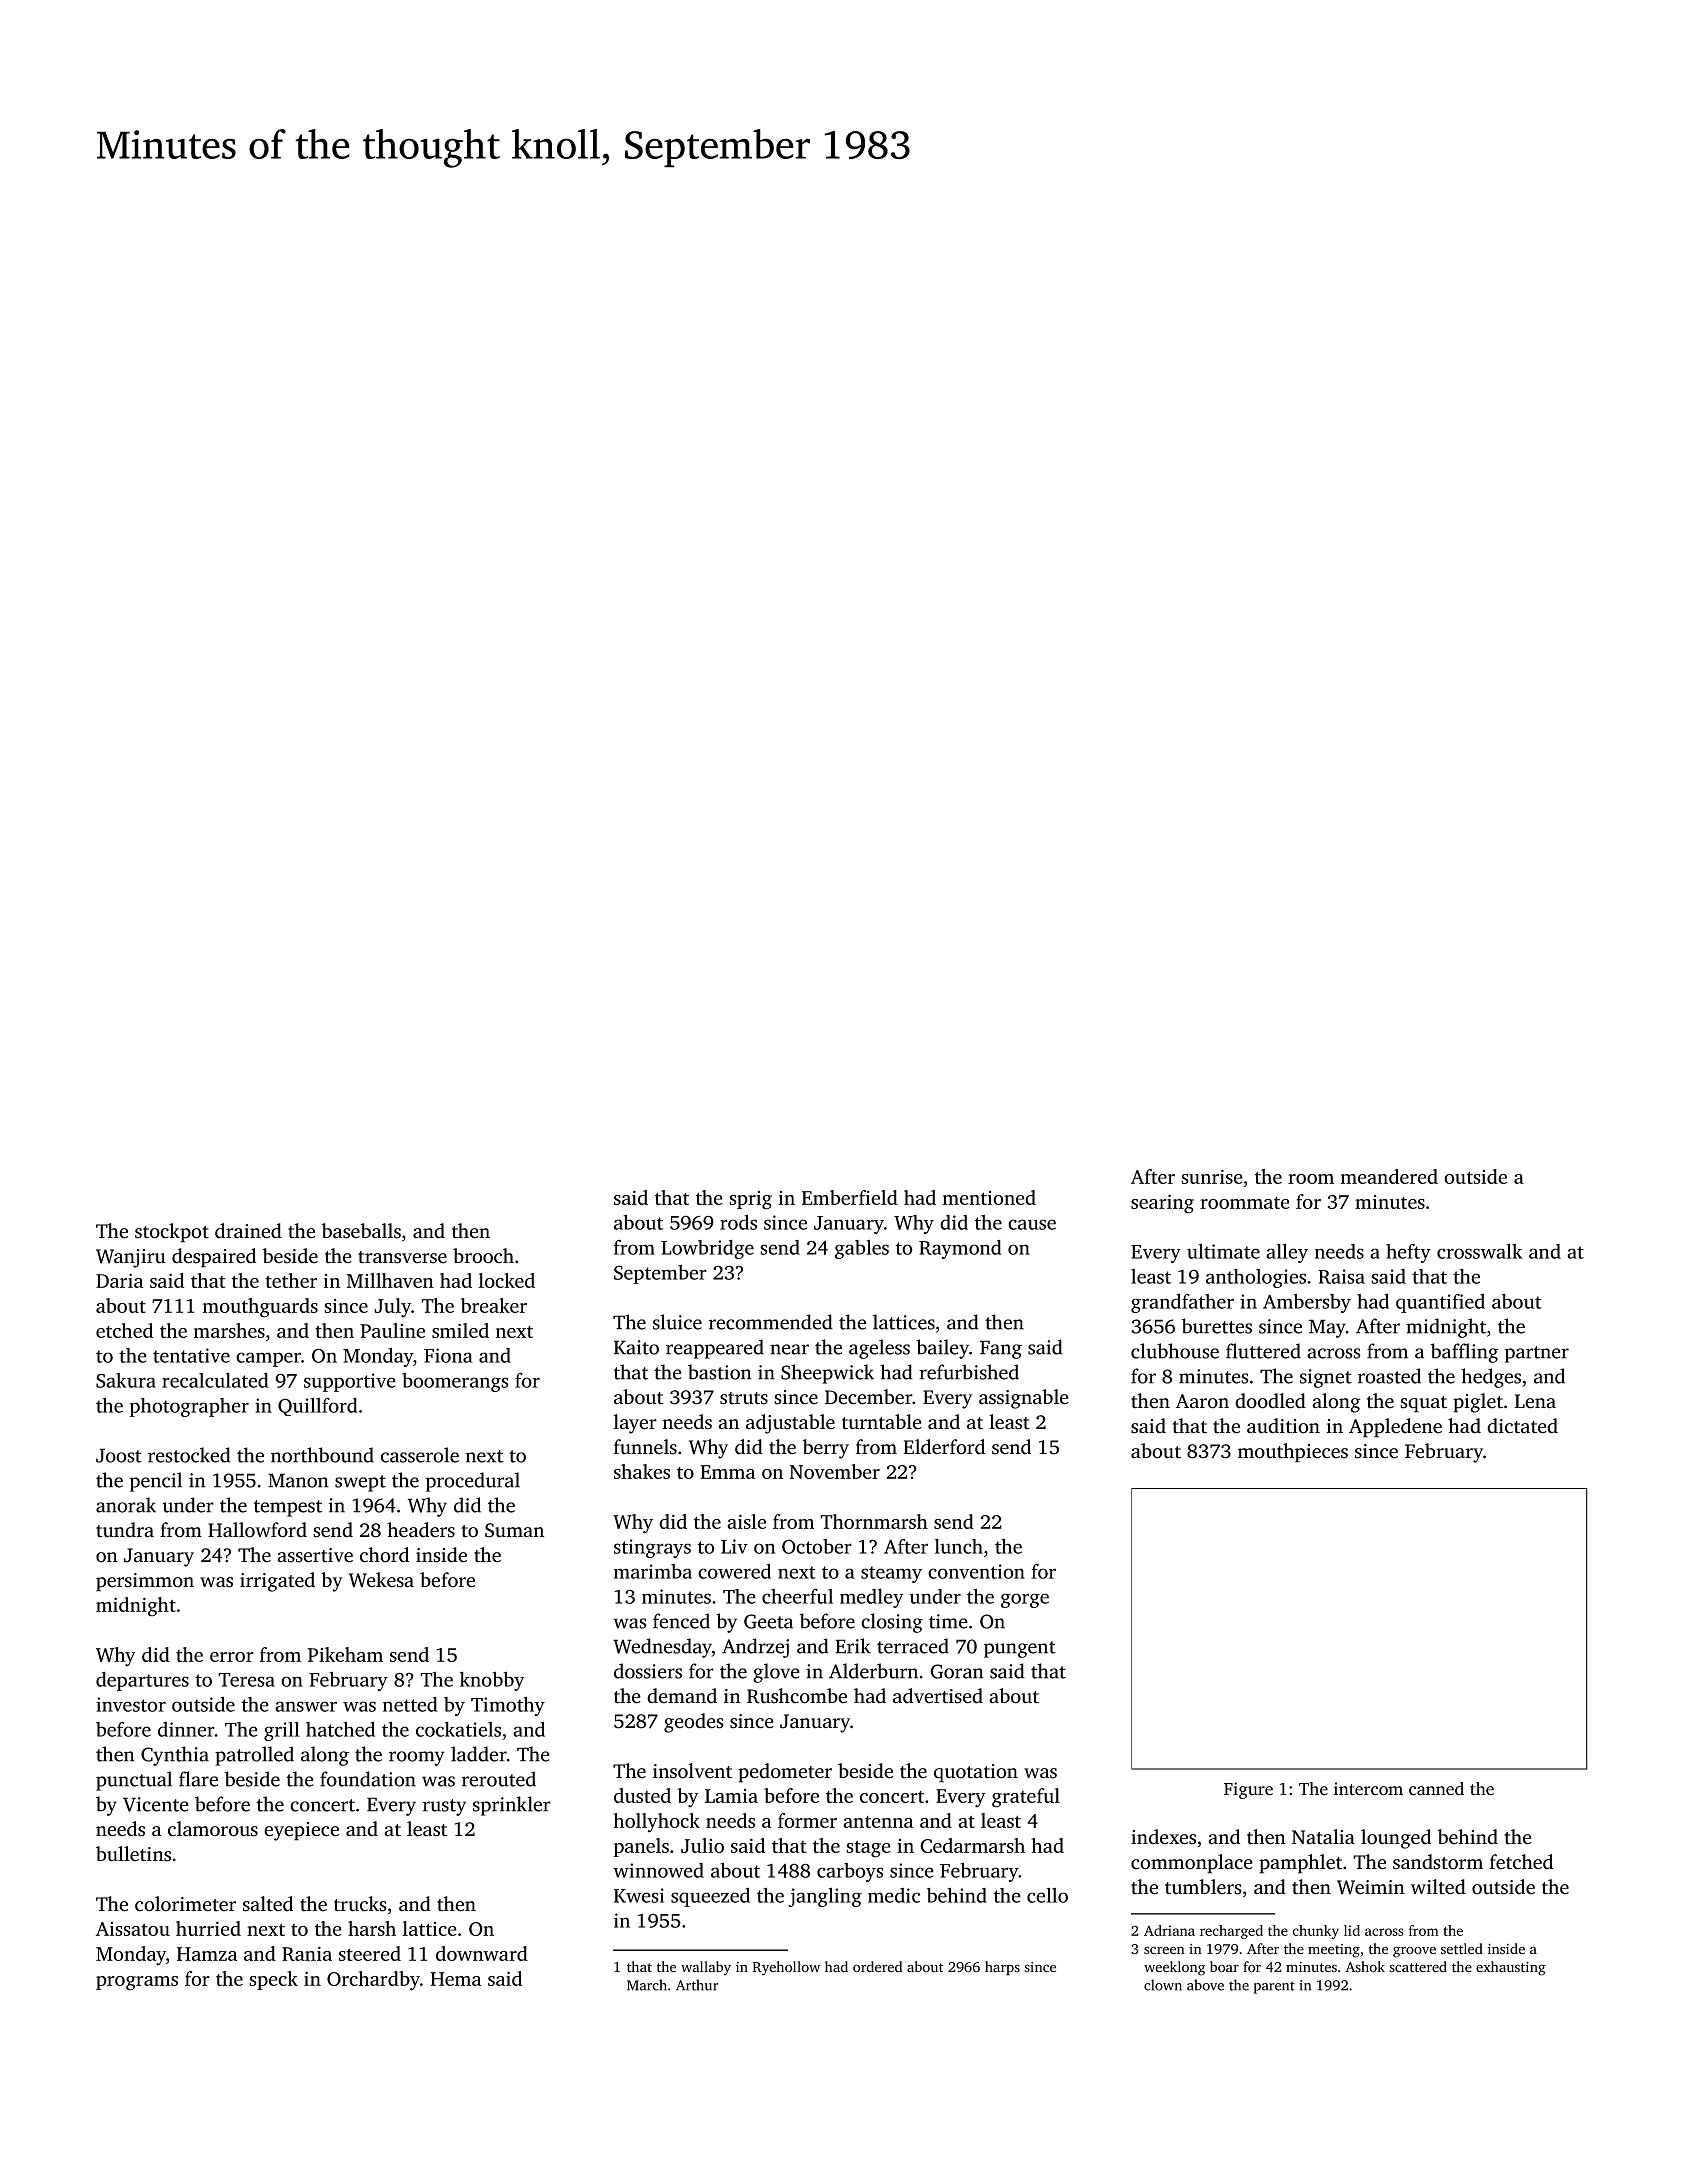 Image resolution: width=1683 pixels, height=2178 pixels. What do you see at coordinates (257, 1530) in the screenshot?
I see `Hallowford` at bounding box center [257, 1530].
